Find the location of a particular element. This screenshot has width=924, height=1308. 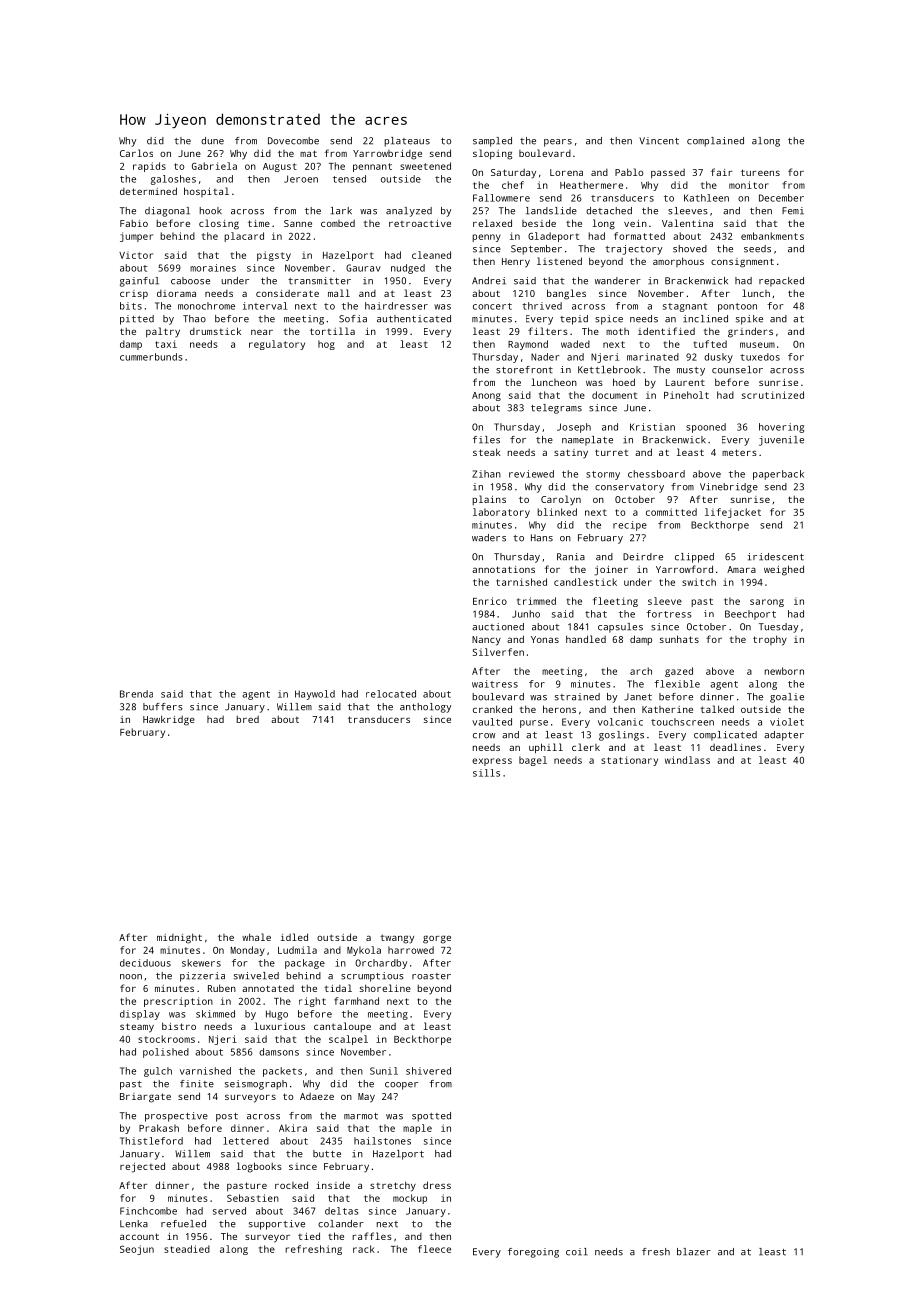

blazer is located at coordinates (694, 1252).
